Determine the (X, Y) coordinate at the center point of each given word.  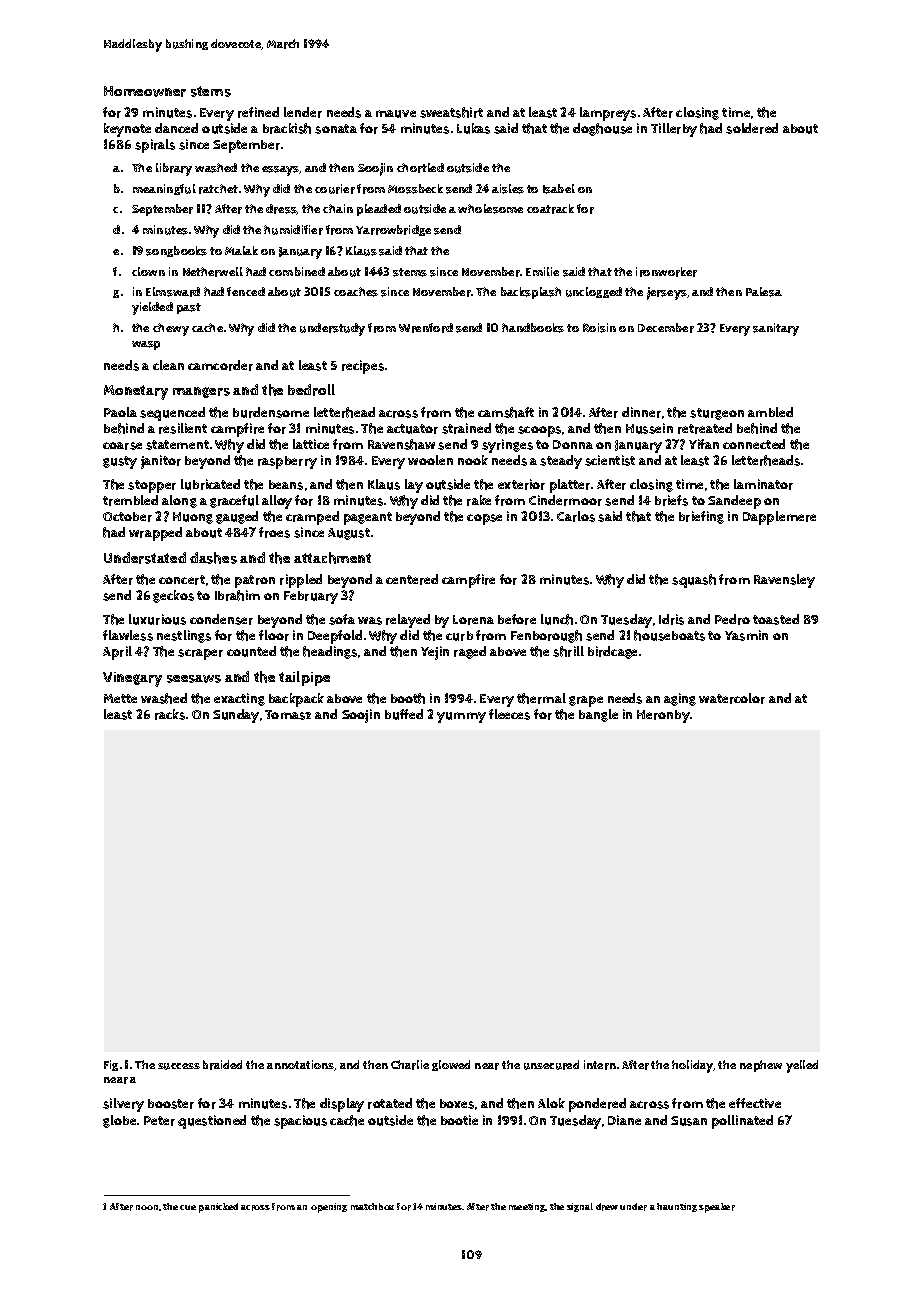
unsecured (551, 1065)
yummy (461, 717)
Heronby (663, 716)
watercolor (732, 698)
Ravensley (784, 581)
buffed (404, 714)
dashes (213, 558)
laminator (763, 484)
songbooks (176, 251)
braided (222, 1065)
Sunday (236, 716)
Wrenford (426, 328)
